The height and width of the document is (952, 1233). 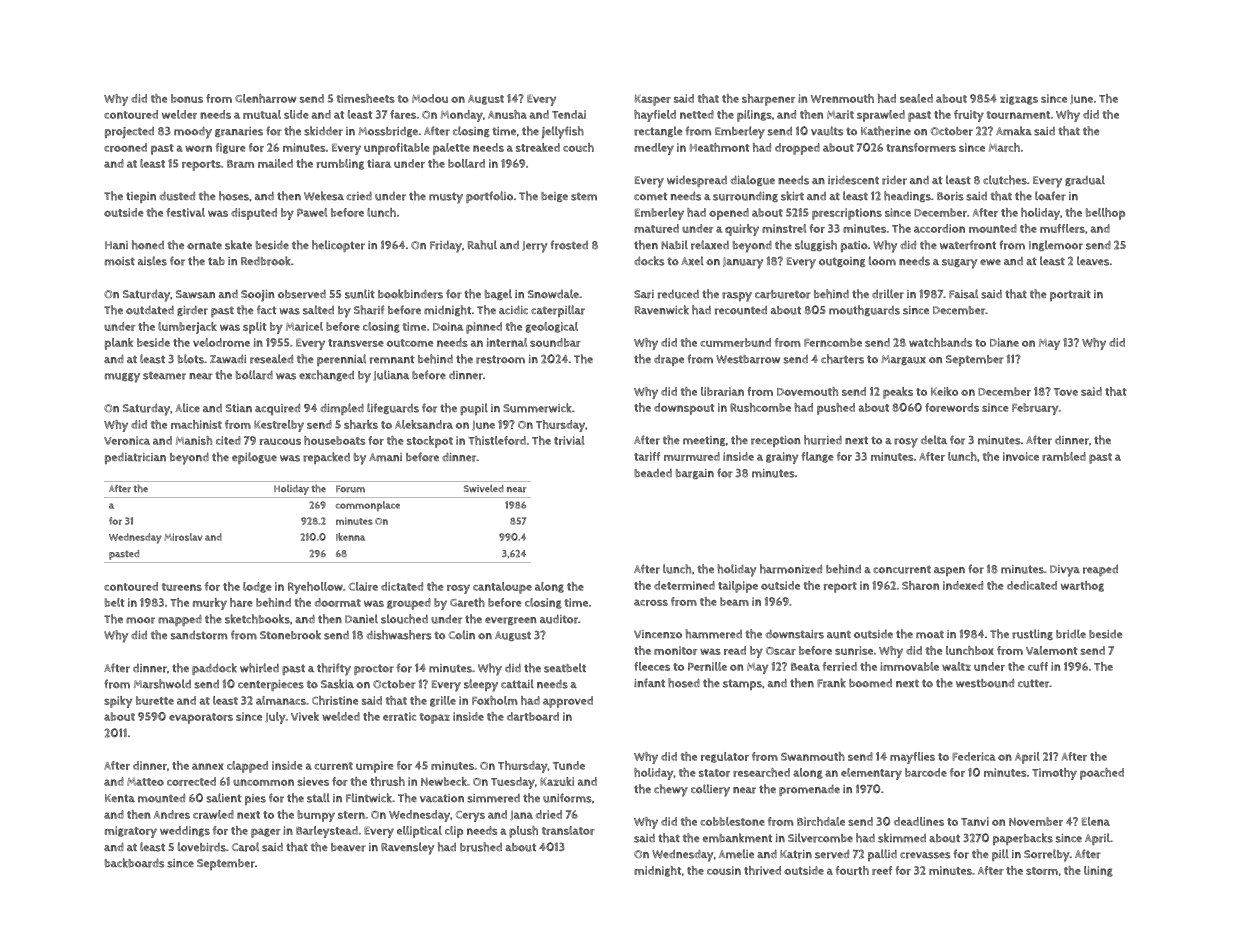 What do you see at coordinates (707, 666) in the document?
I see `Pernille` at bounding box center [707, 666].
